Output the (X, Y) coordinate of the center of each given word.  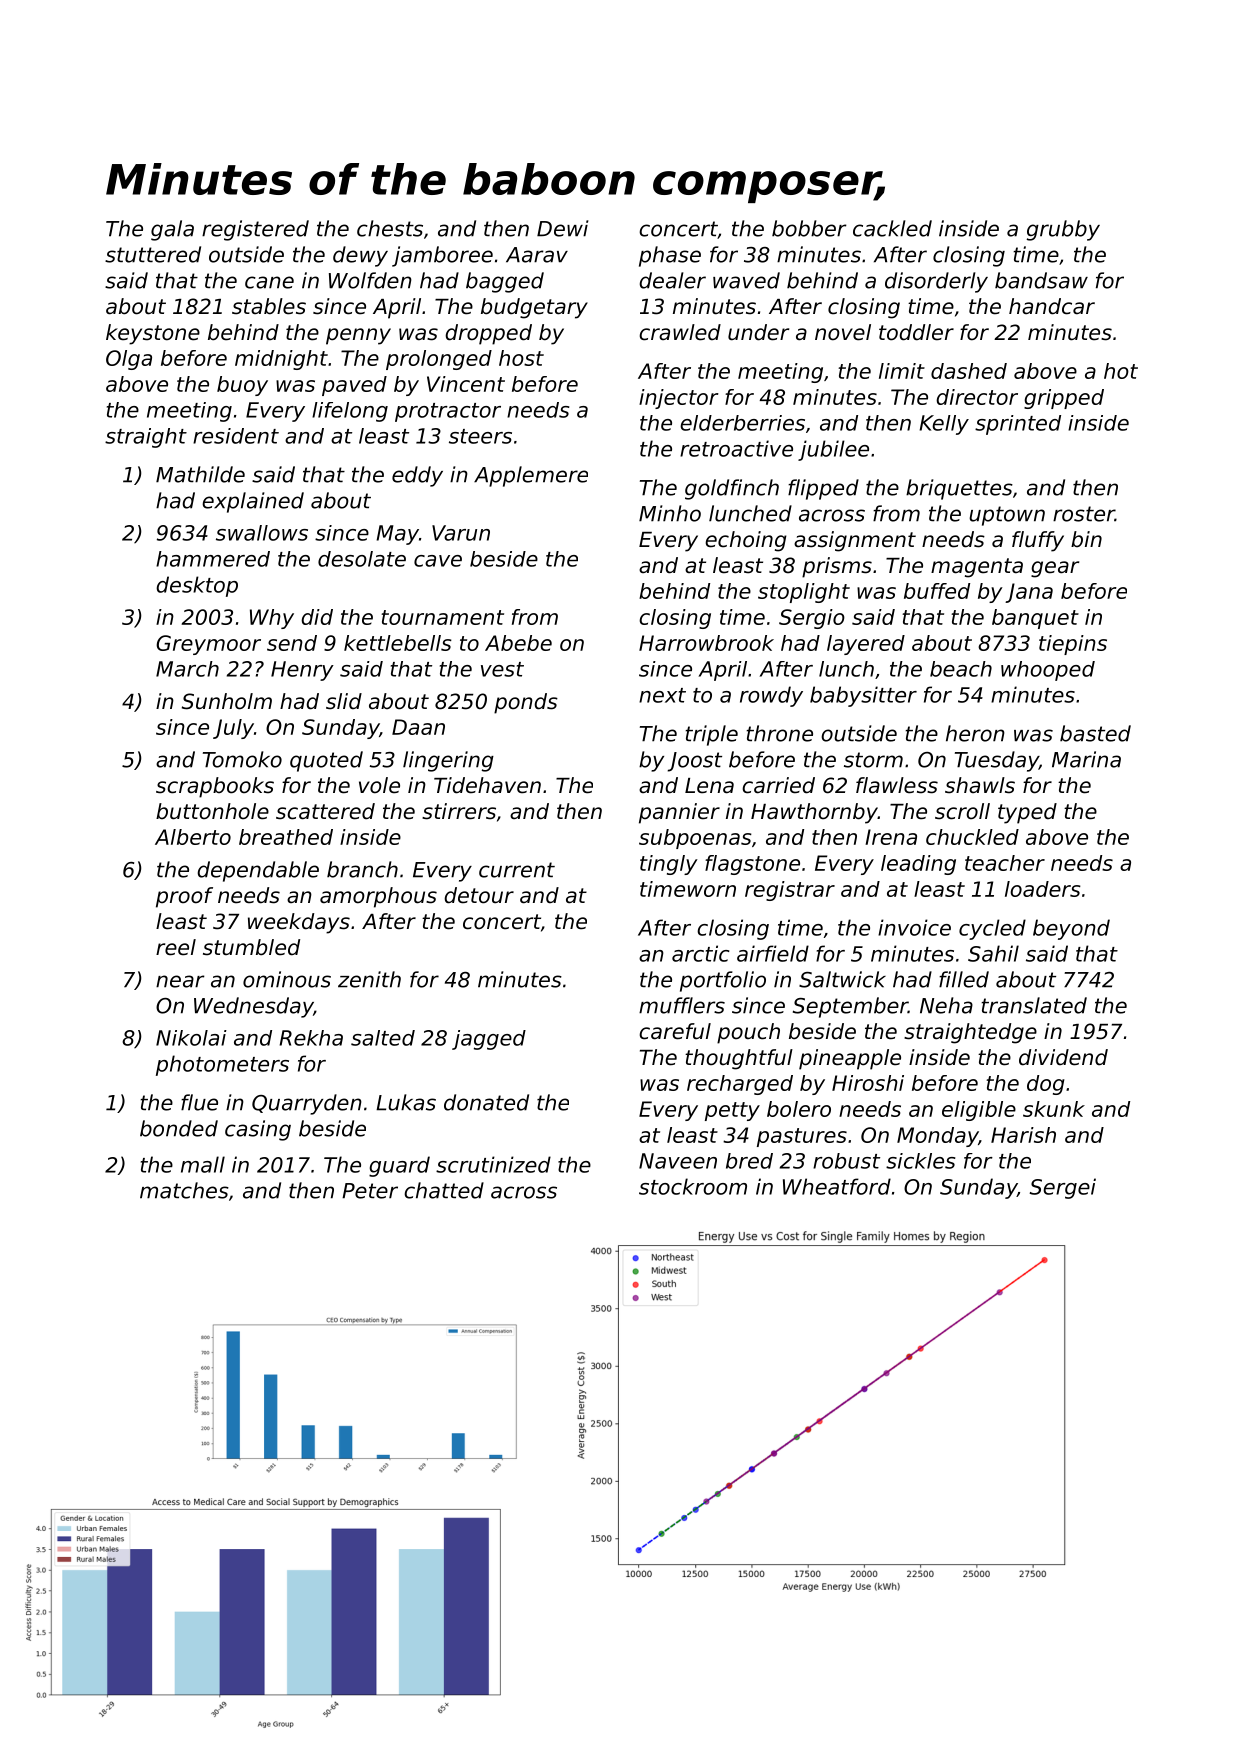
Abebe (518, 643)
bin (1086, 539)
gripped (1064, 399)
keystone (153, 334)
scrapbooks (215, 787)
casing (258, 1130)
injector (679, 399)
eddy (417, 476)
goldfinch (732, 489)
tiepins (1073, 645)
